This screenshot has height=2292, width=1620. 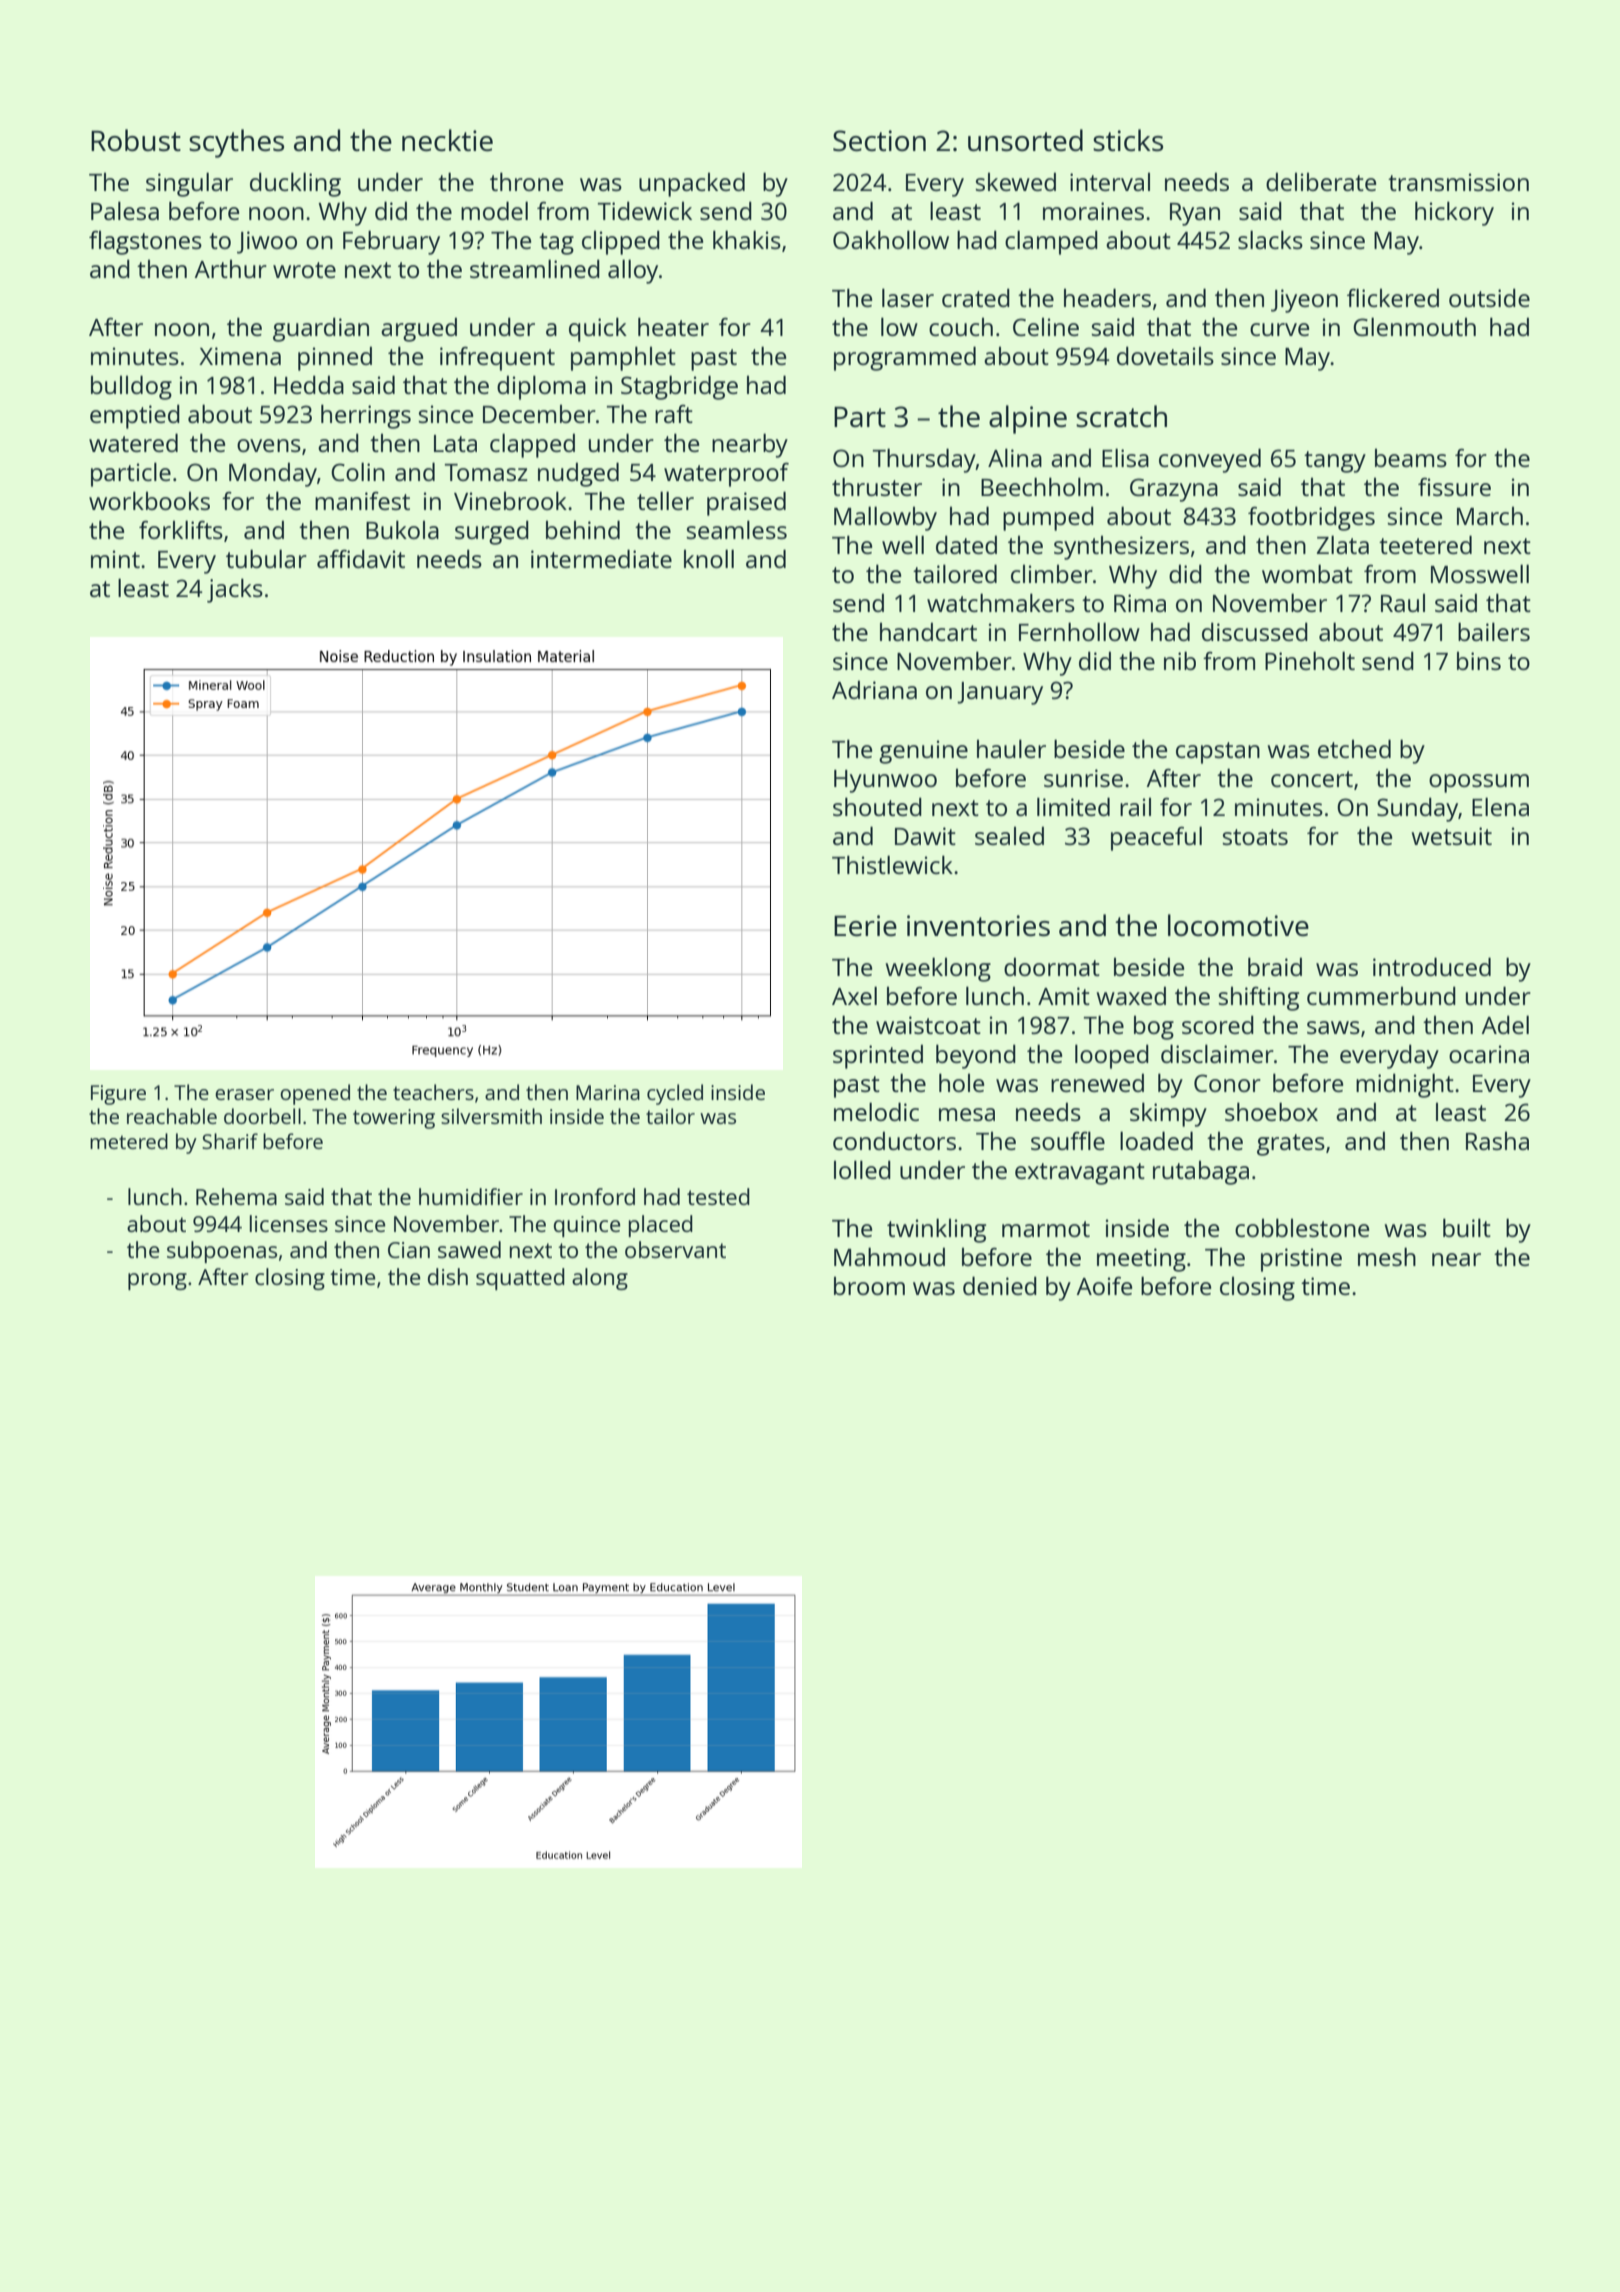 I want to click on introduced, so click(x=1432, y=966).
